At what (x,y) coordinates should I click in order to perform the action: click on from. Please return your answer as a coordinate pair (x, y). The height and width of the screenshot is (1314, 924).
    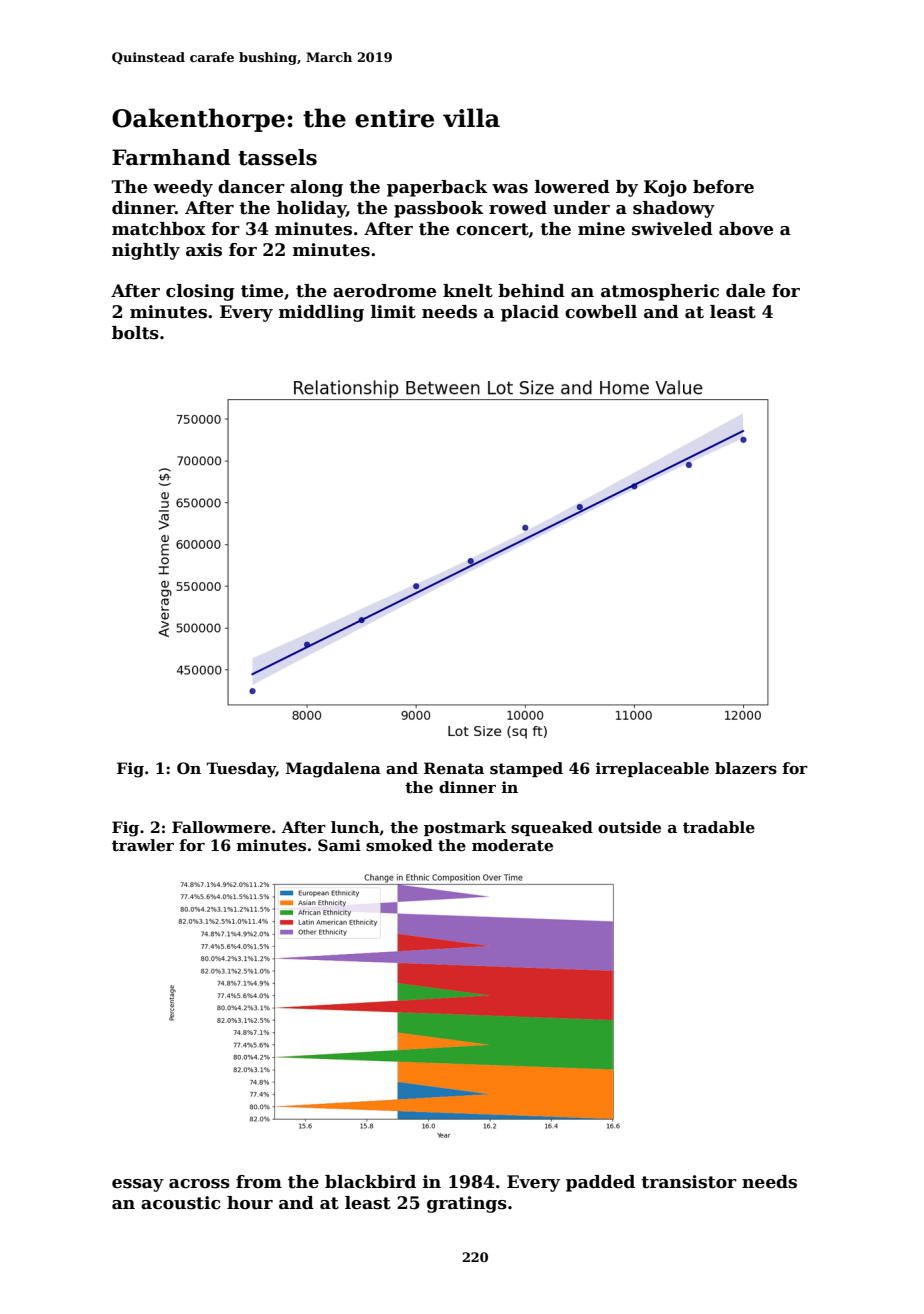
    Looking at the image, I should click on (259, 1182).
